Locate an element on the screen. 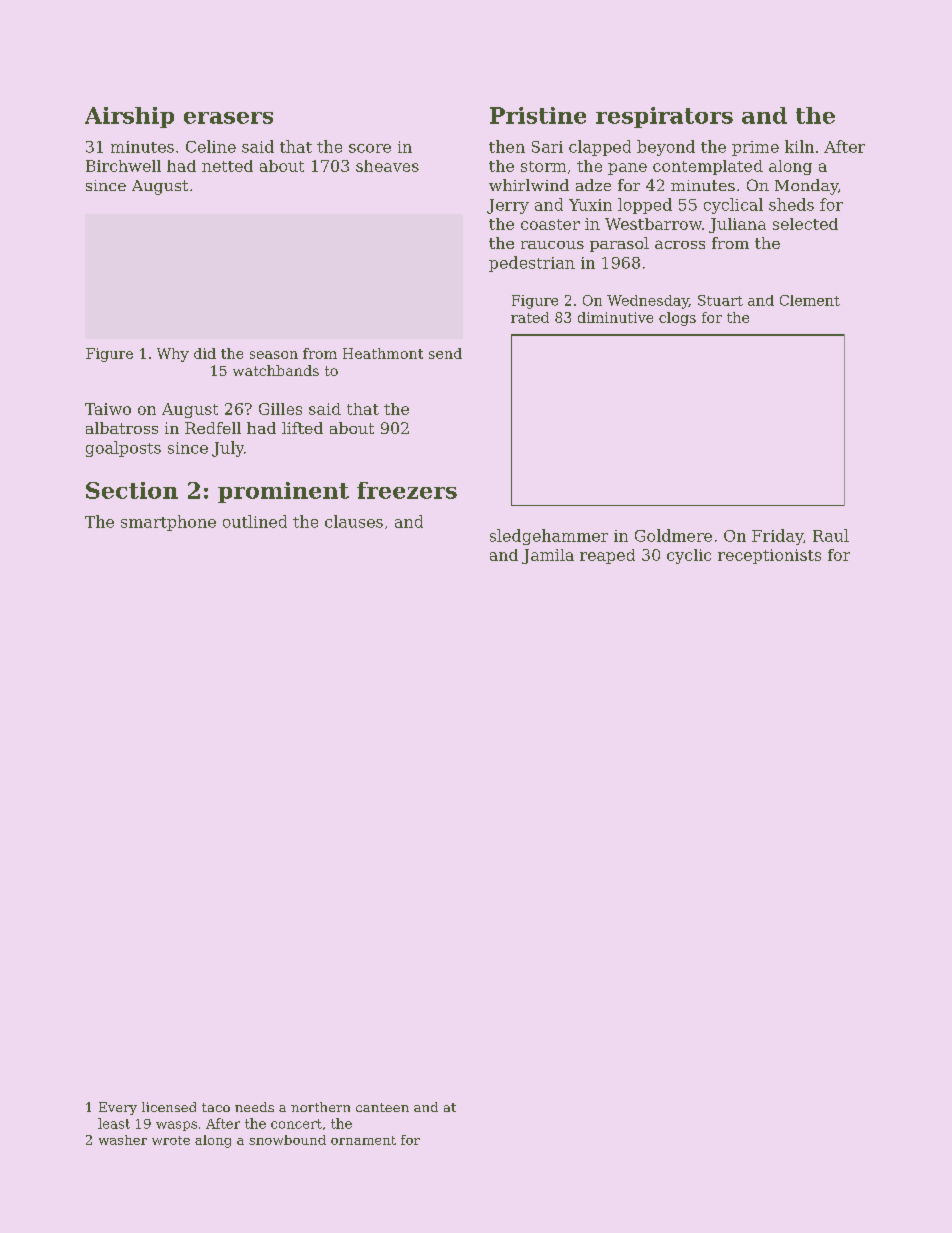 The height and width of the screenshot is (1233, 952). Clement is located at coordinates (810, 300).
